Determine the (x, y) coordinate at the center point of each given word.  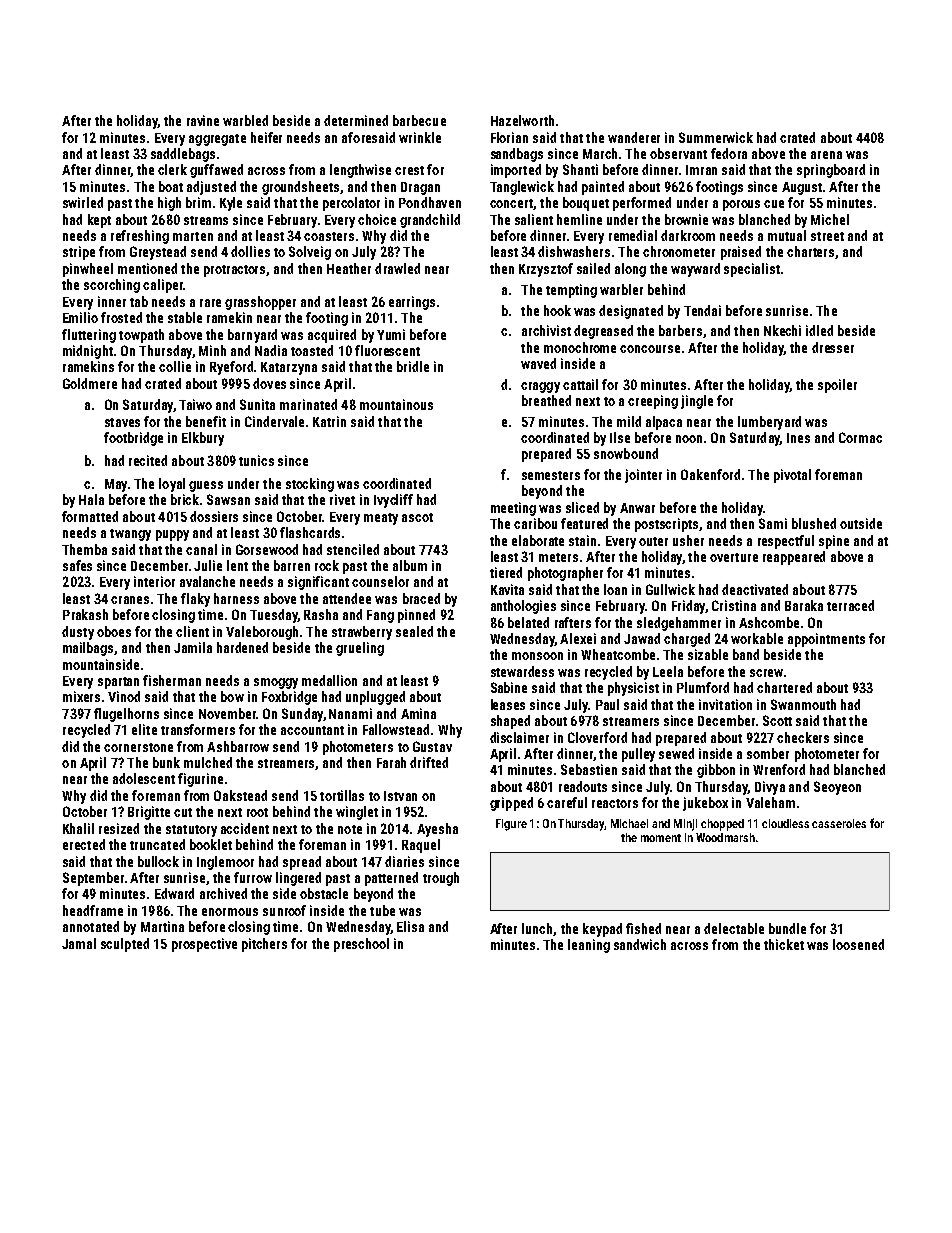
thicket (784, 944)
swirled (83, 202)
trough (441, 879)
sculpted (125, 945)
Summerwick (716, 137)
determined (356, 120)
